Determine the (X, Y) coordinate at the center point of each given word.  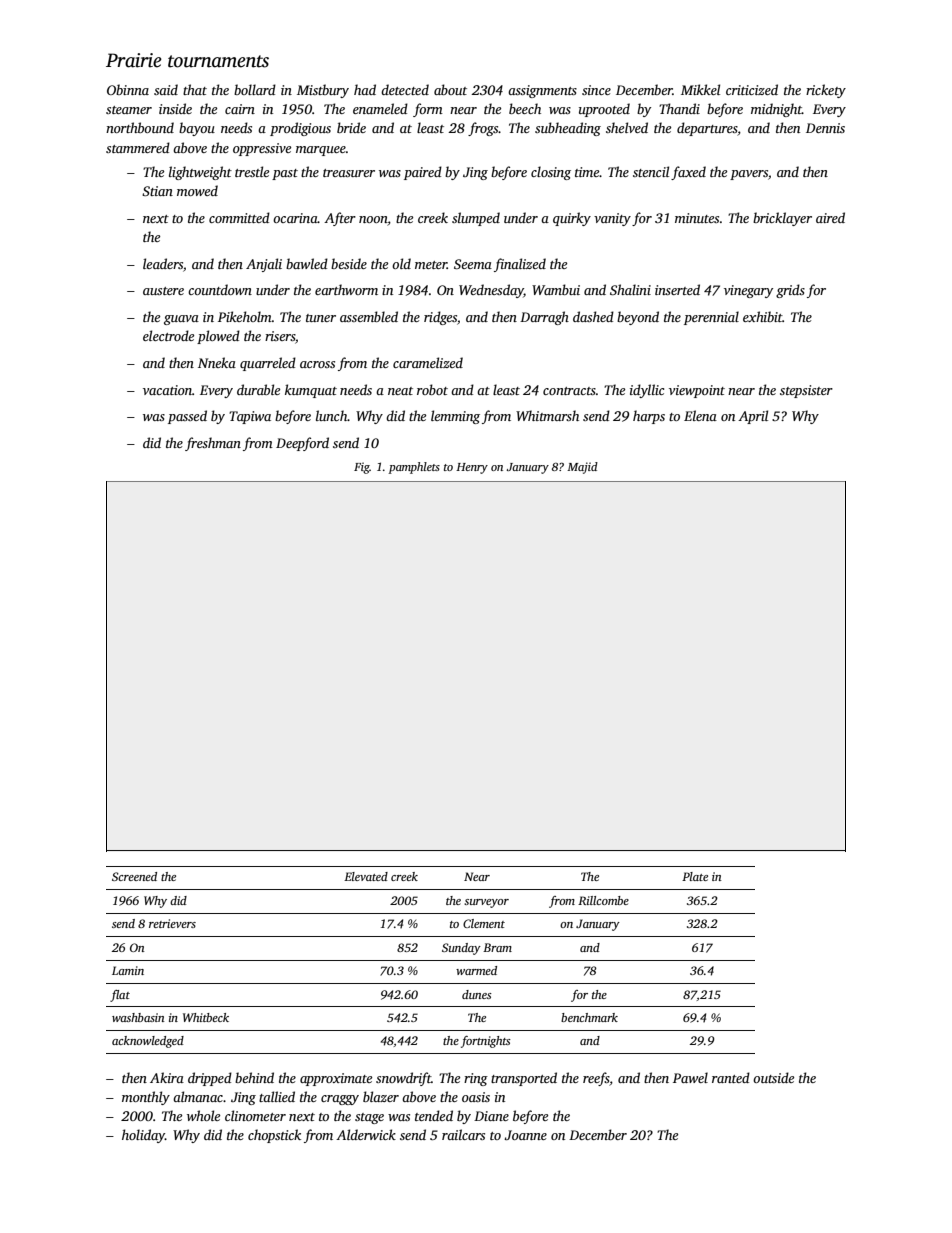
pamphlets (414, 468)
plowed (218, 337)
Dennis (825, 128)
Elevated (366, 876)
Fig (362, 468)
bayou (197, 129)
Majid (582, 468)
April (753, 417)
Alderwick (366, 1134)
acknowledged (148, 1042)
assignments (542, 91)
